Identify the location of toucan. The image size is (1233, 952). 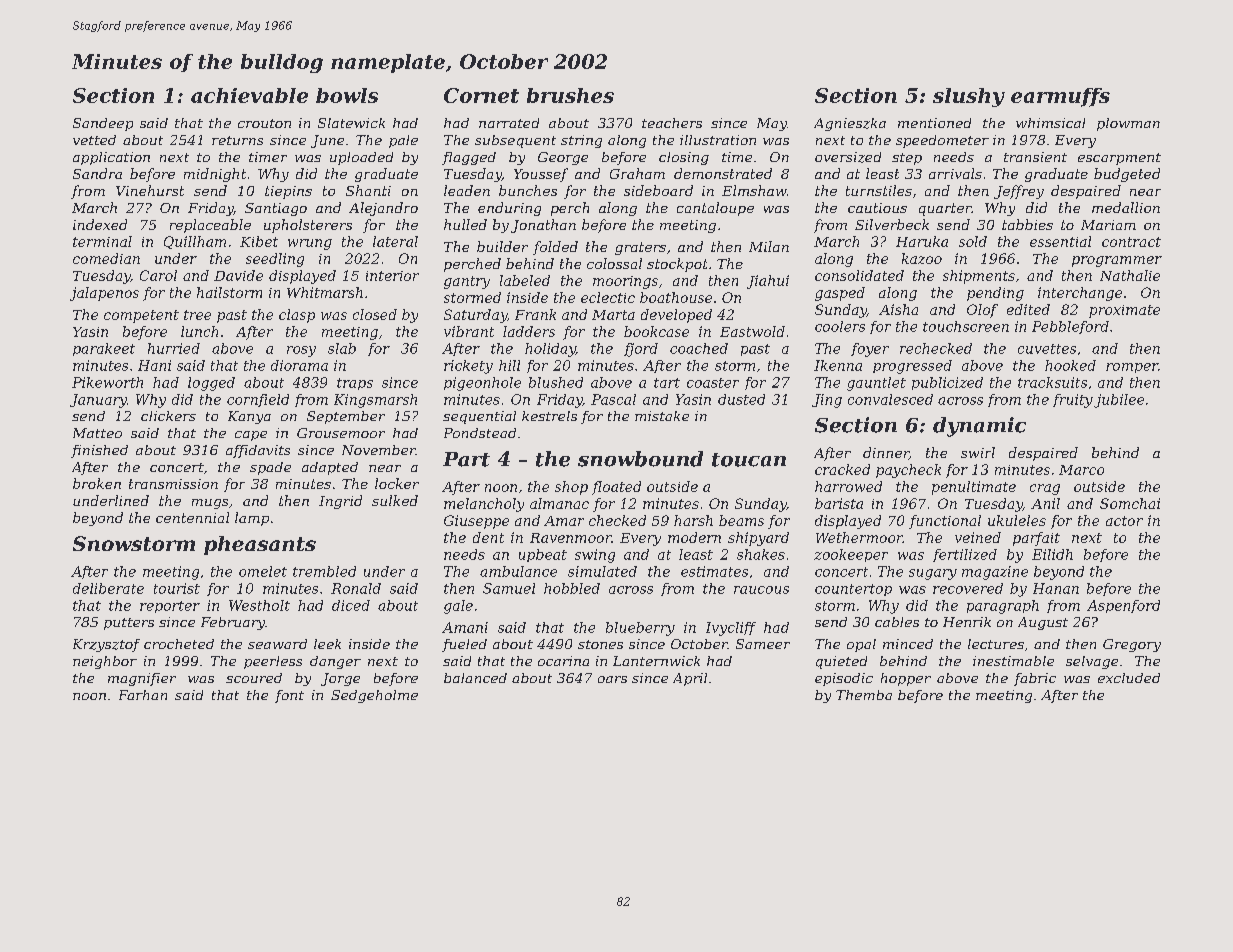
(749, 460).
